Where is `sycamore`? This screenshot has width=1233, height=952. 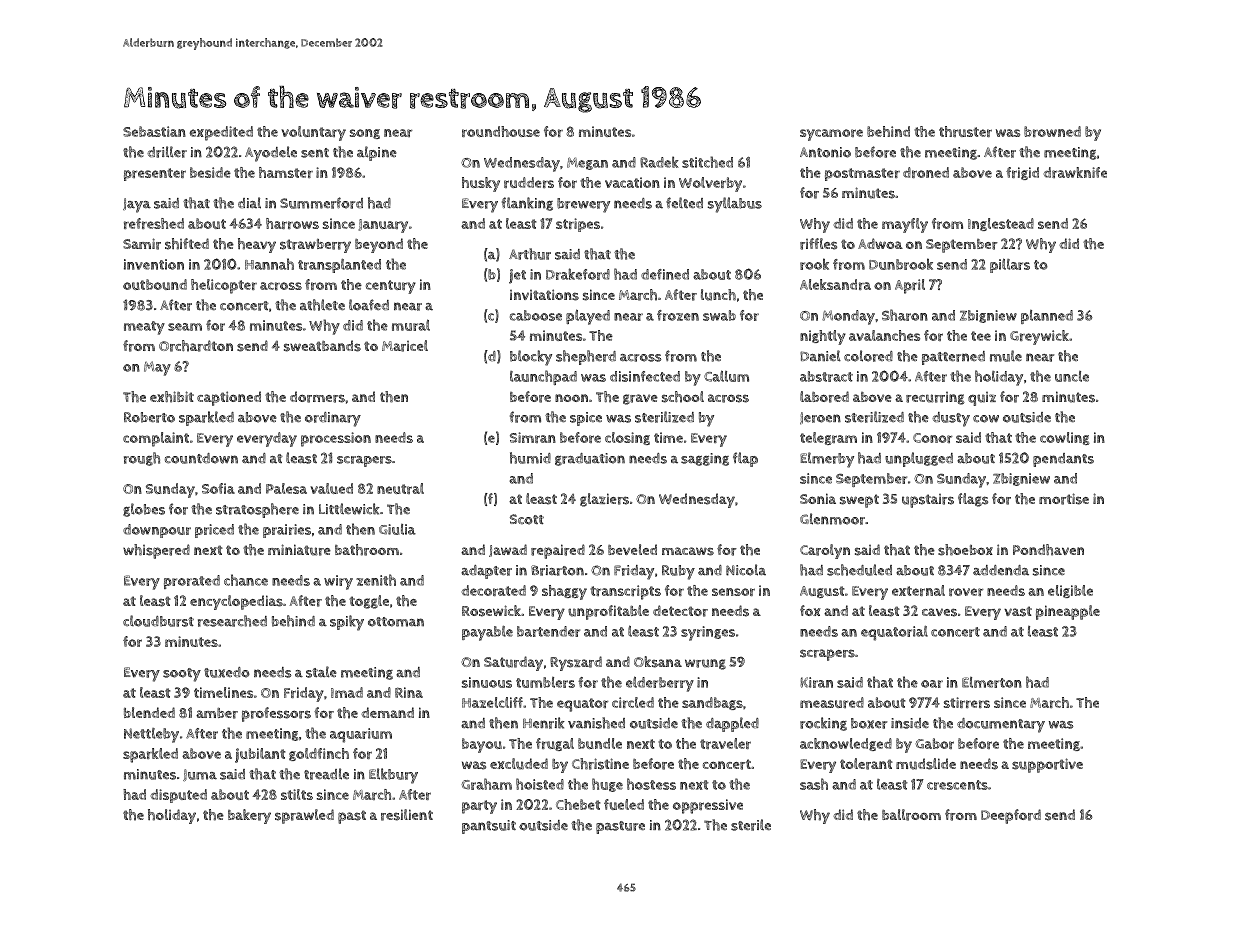
sycamore is located at coordinates (831, 135).
